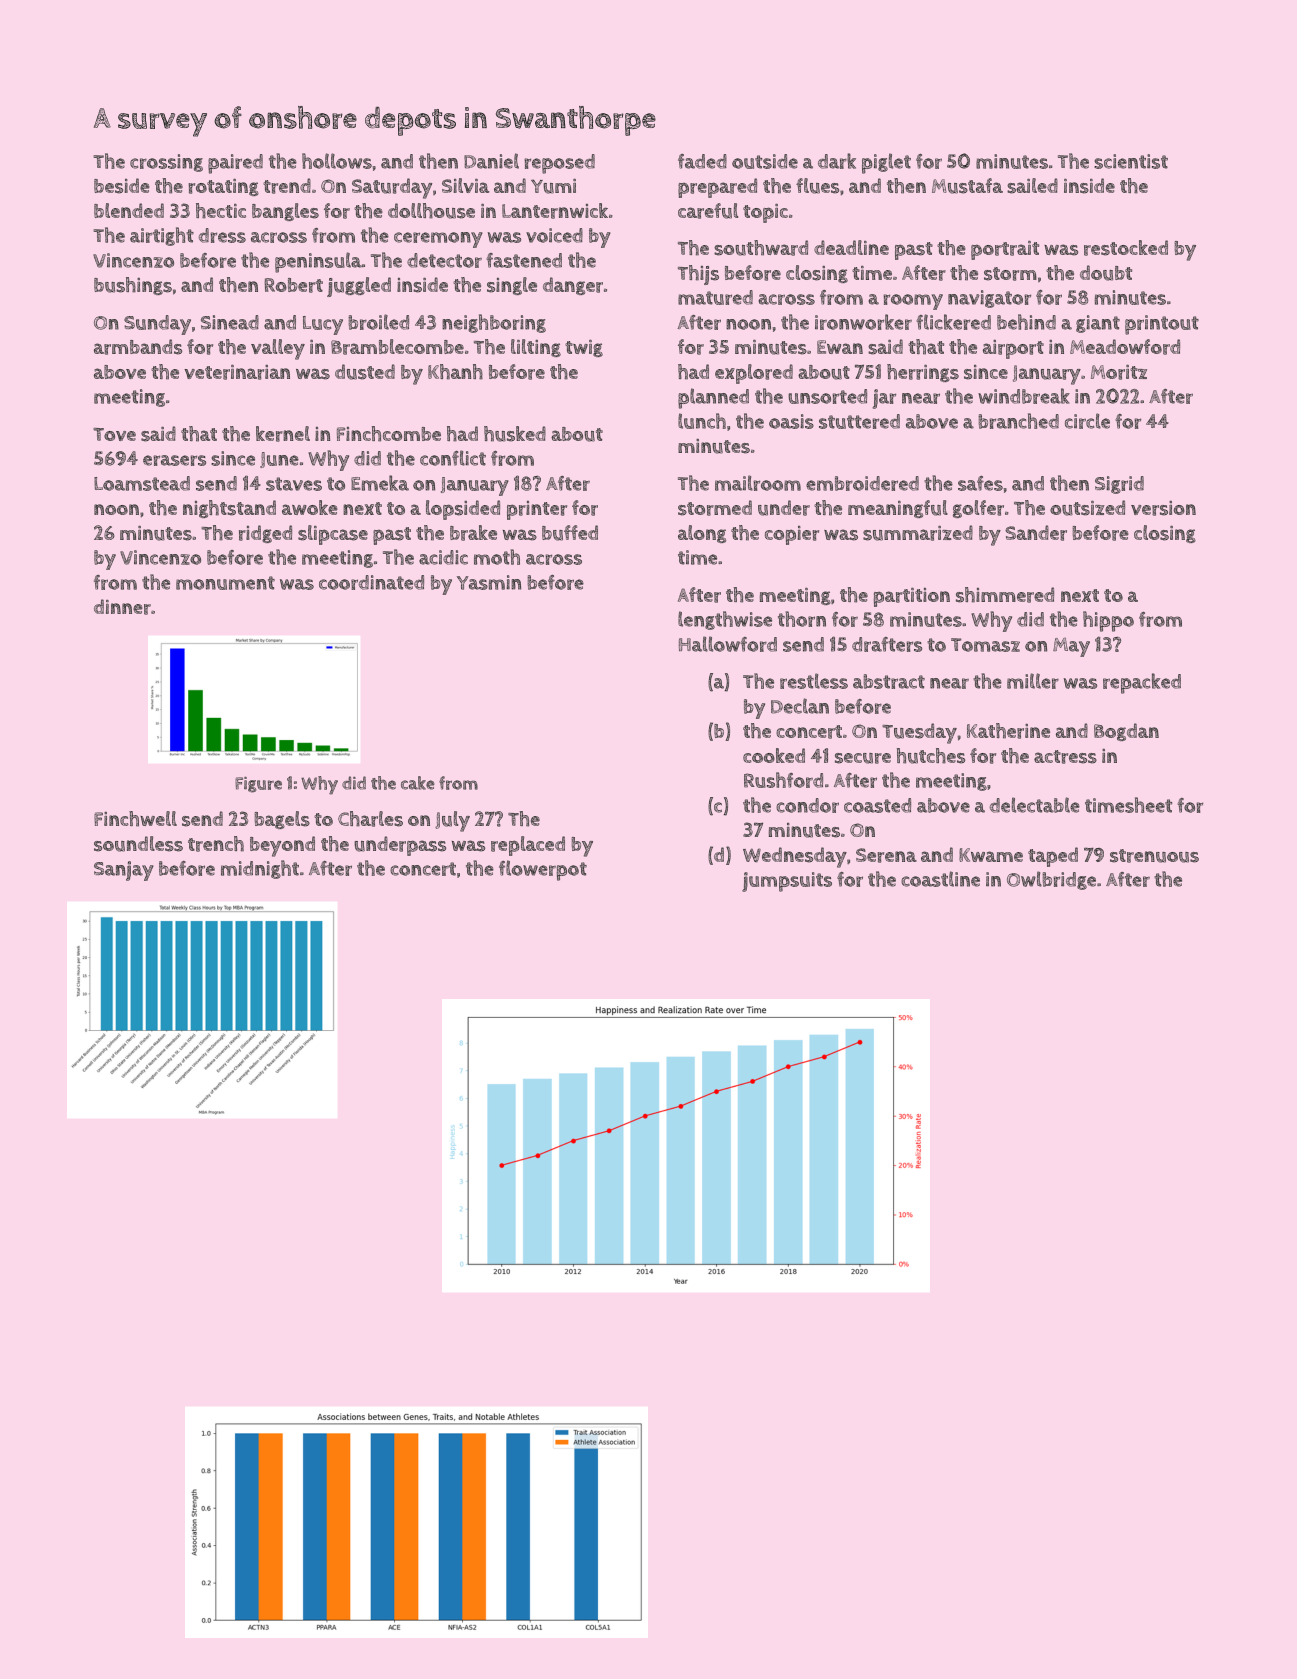 The width and height of the page is (1297, 1679). Describe the element at coordinates (1131, 161) in the page. I see `scientist` at that location.
